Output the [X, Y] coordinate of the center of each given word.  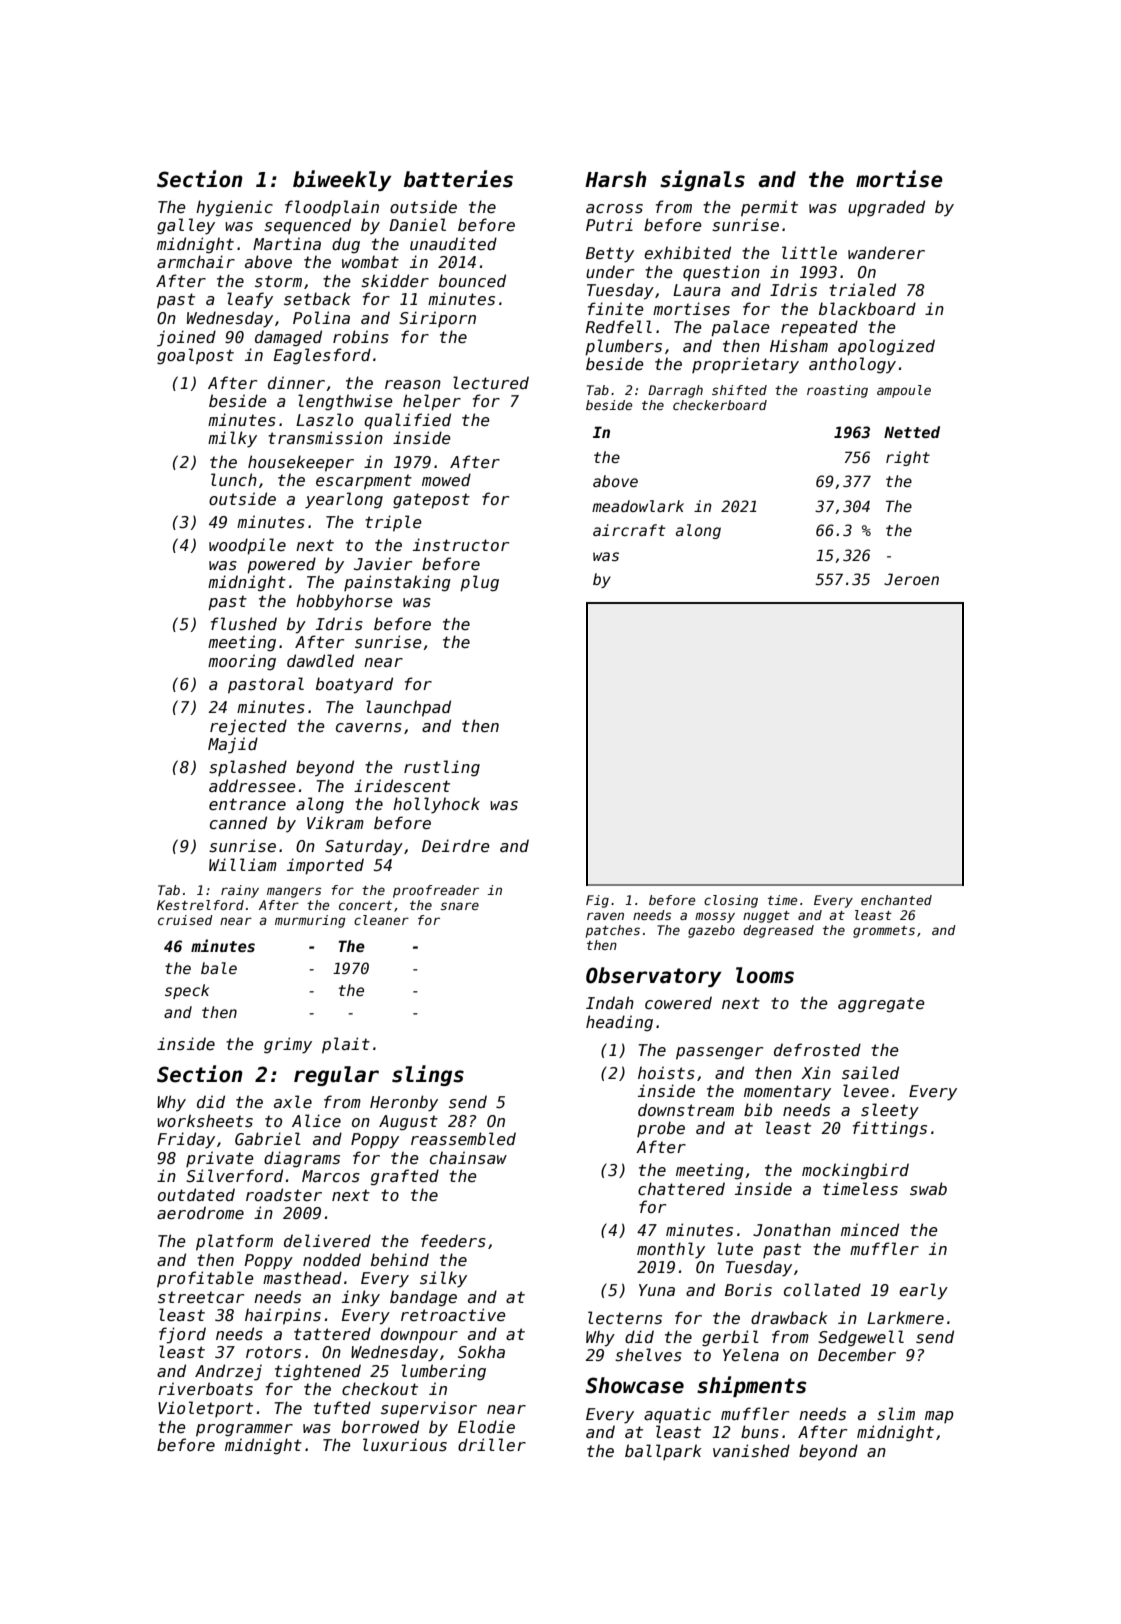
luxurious [405, 1444]
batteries [458, 179]
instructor [461, 545]
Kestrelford [200, 905]
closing [731, 901]
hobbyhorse [344, 602]
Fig [597, 901]
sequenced [307, 226]
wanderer [886, 253]
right [908, 458]
